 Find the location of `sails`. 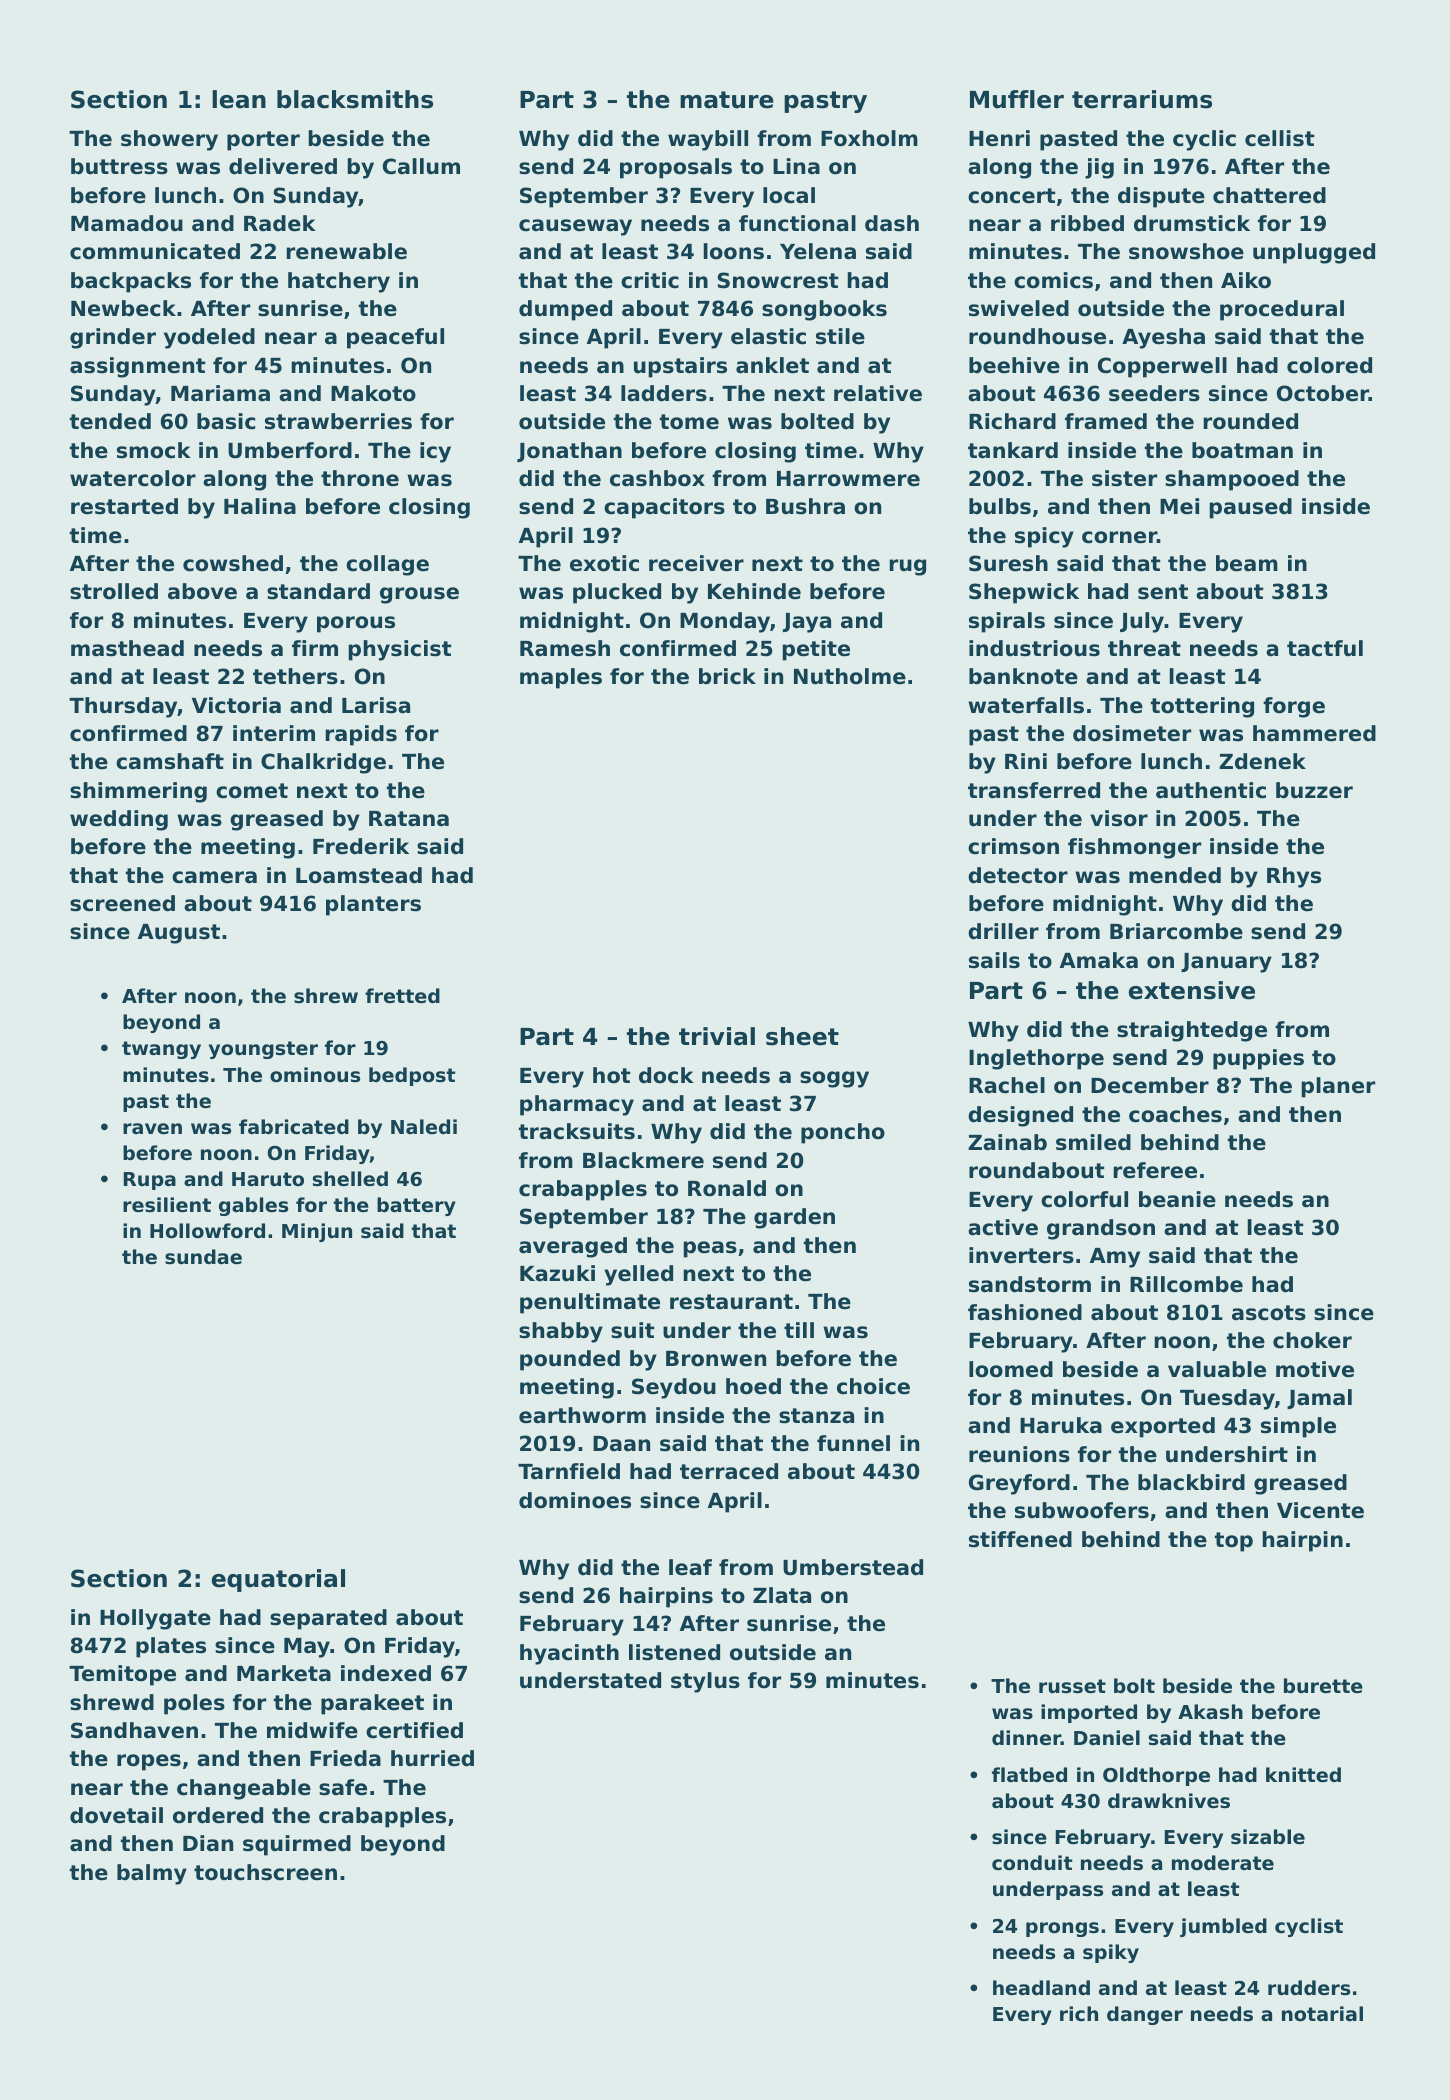

sails is located at coordinates (994, 960).
